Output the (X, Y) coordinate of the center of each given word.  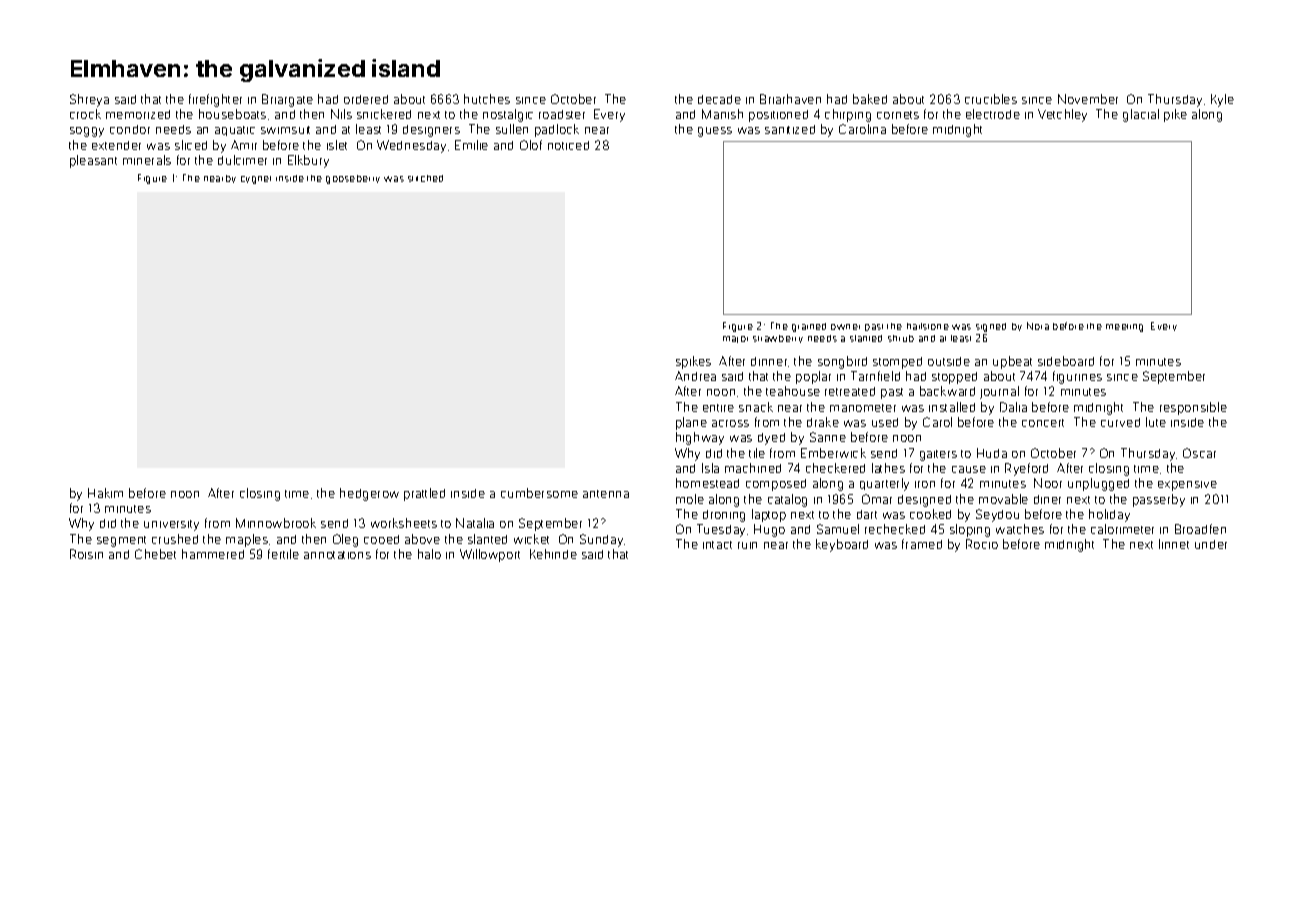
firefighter (215, 100)
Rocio (982, 544)
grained (809, 327)
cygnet (256, 180)
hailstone (928, 326)
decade (719, 99)
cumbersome (539, 493)
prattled (424, 494)
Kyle (1222, 100)
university (171, 525)
